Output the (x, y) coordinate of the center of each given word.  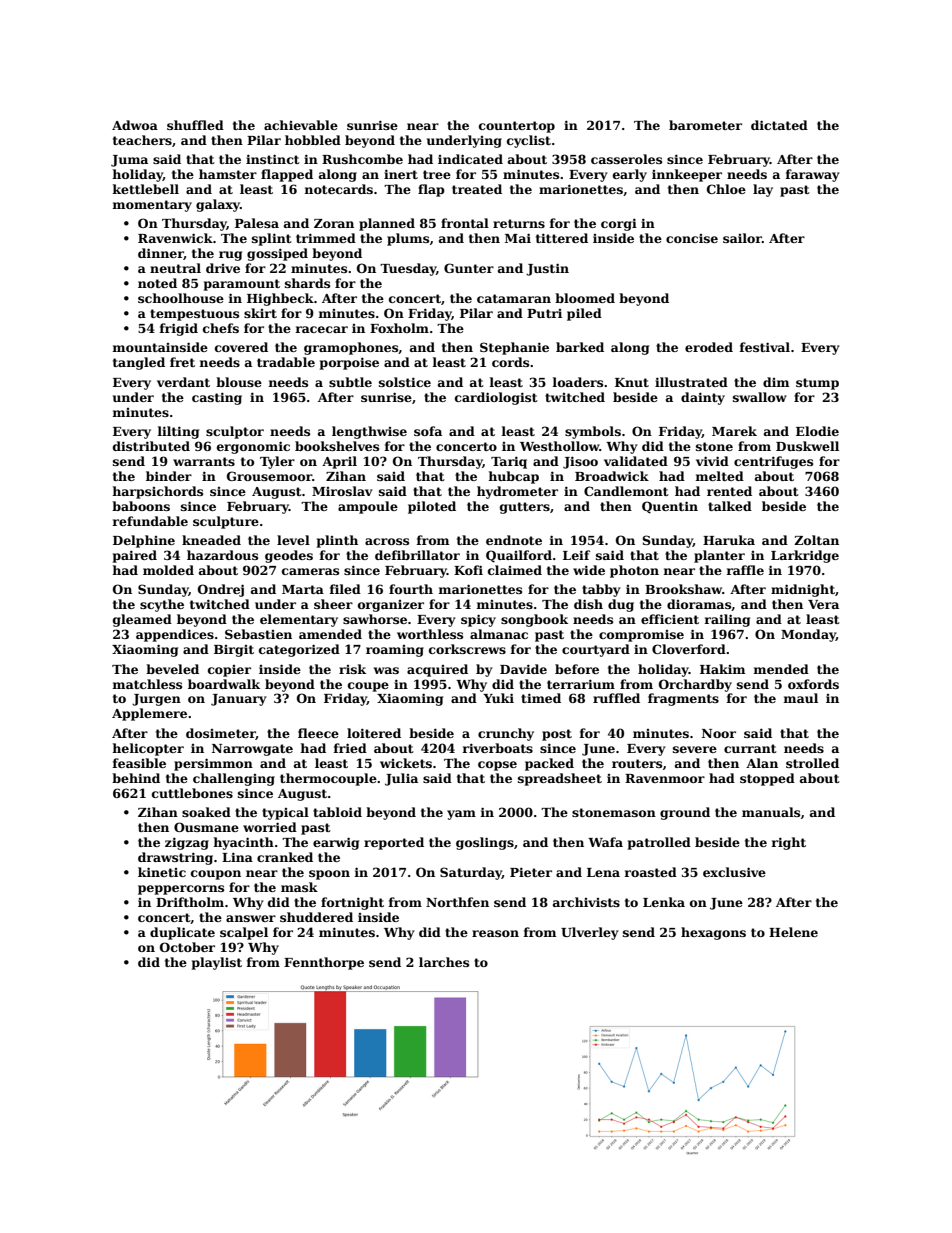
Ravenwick (175, 238)
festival (764, 347)
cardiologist (496, 398)
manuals (771, 812)
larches (444, 962)
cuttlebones (192, 793)
